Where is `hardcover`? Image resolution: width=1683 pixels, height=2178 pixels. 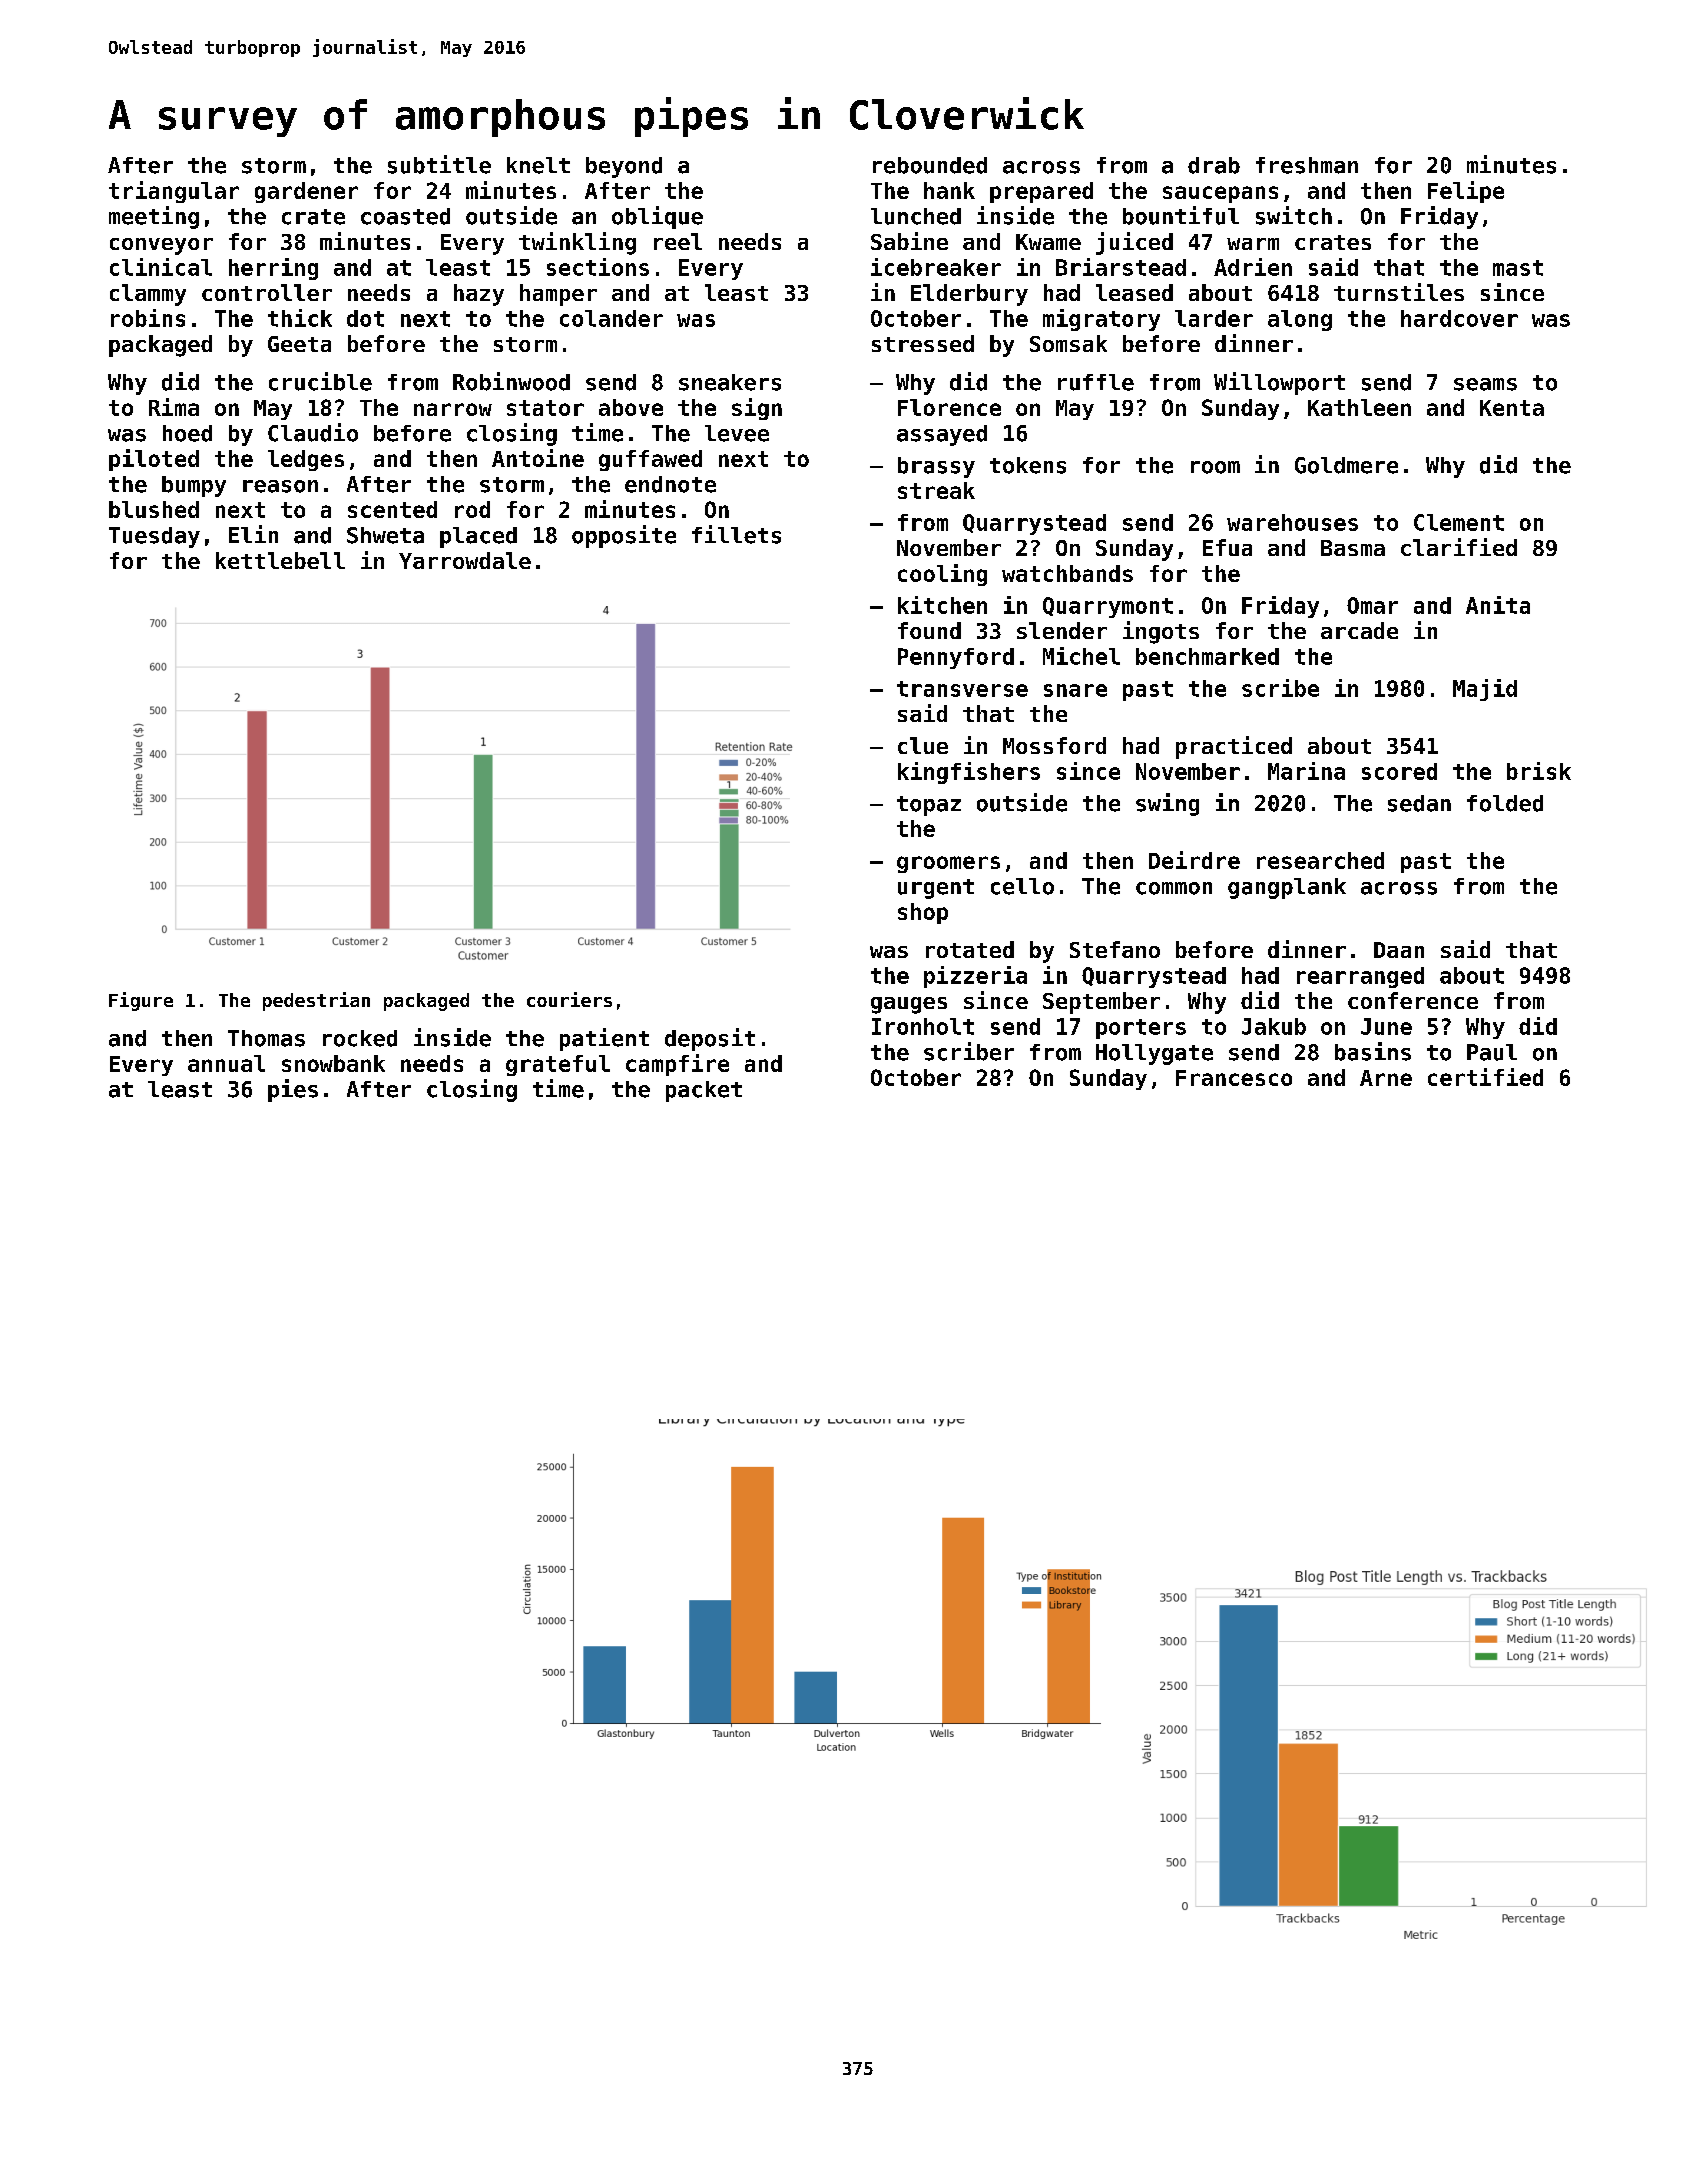 hardcover is located at coordinates (1459, 318).
